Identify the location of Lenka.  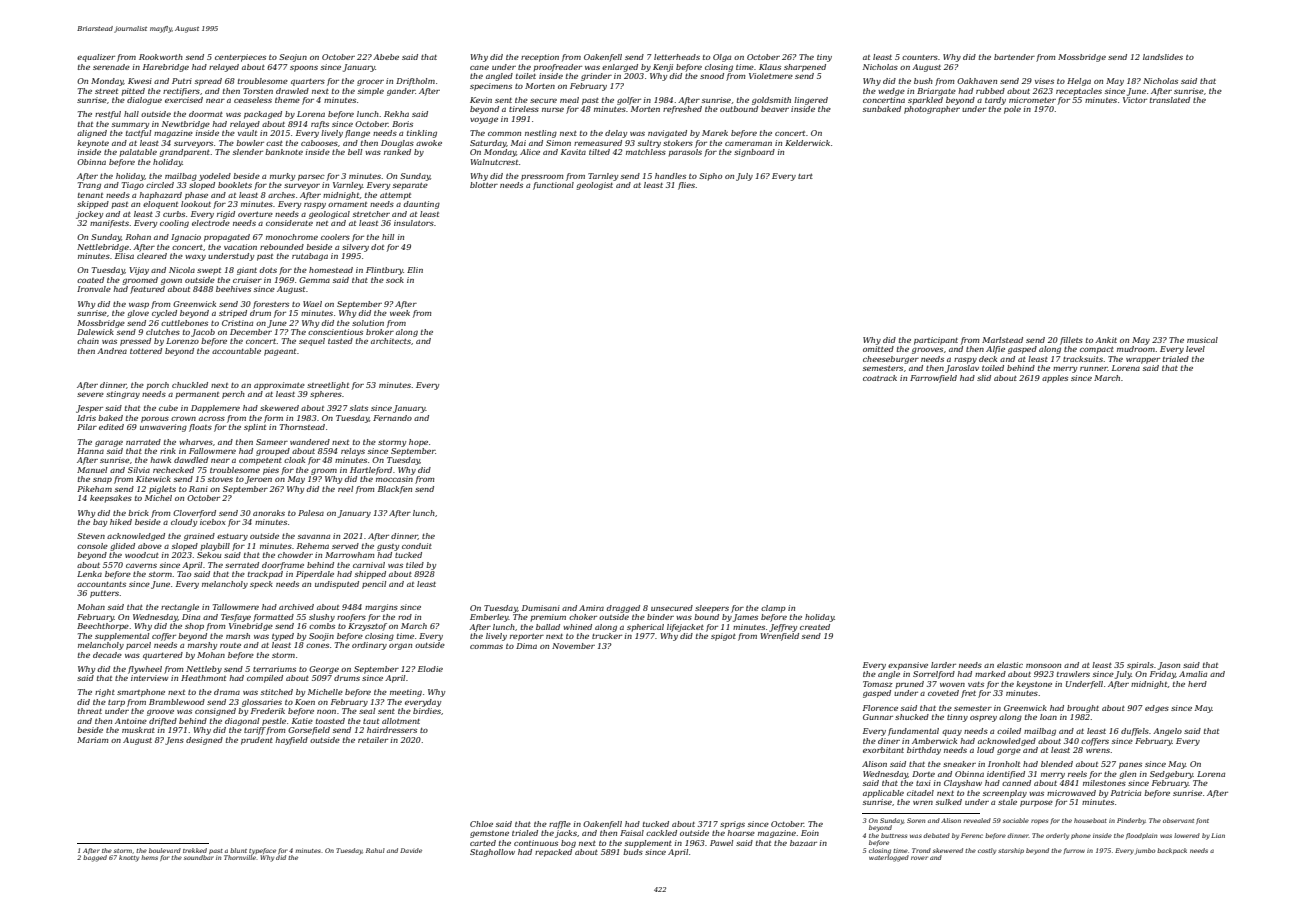
(89, 574).
